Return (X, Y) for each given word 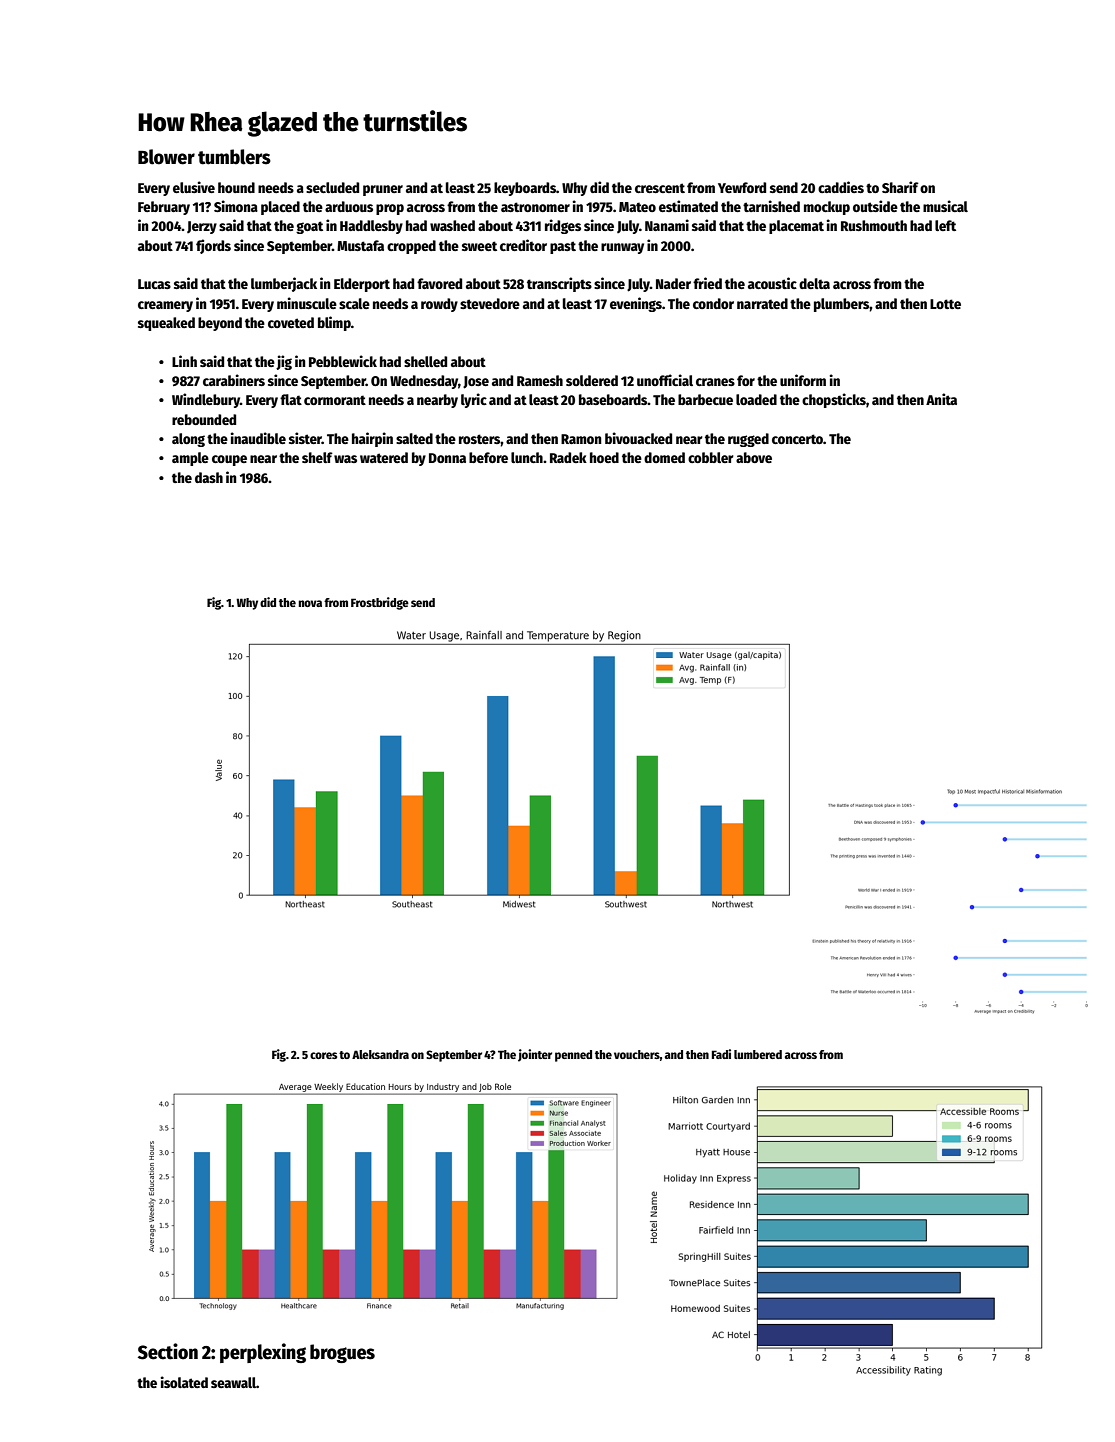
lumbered (758, 1054)
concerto (797, 439)
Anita (941, 399)
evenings (636, 304)
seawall (233, 1382)
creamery (165, 306)
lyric (474, 400)
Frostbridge (380, 603)
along (188, 440)
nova (310, 603)
